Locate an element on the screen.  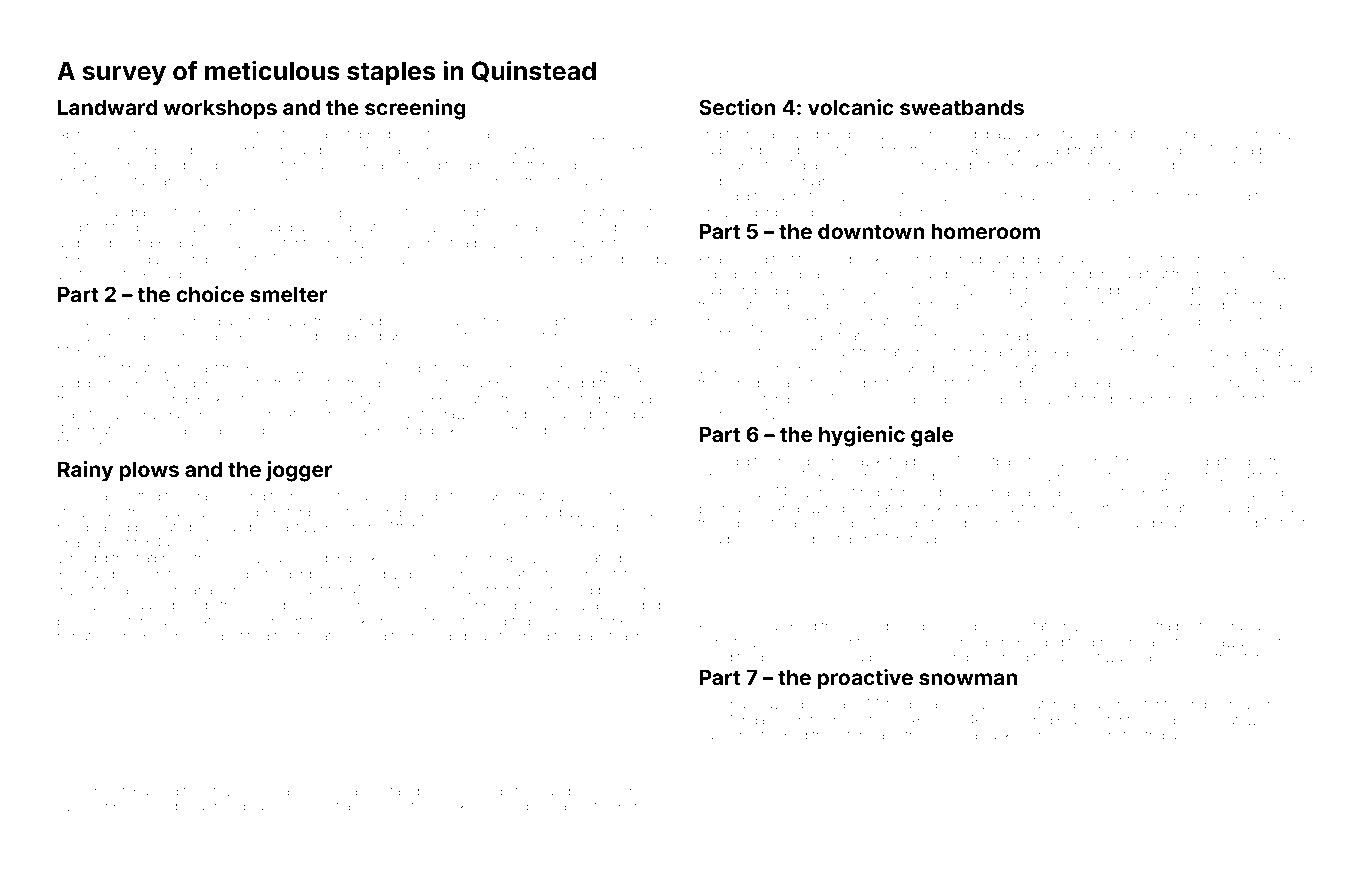
ladders is located at coordinates (414, 150).
